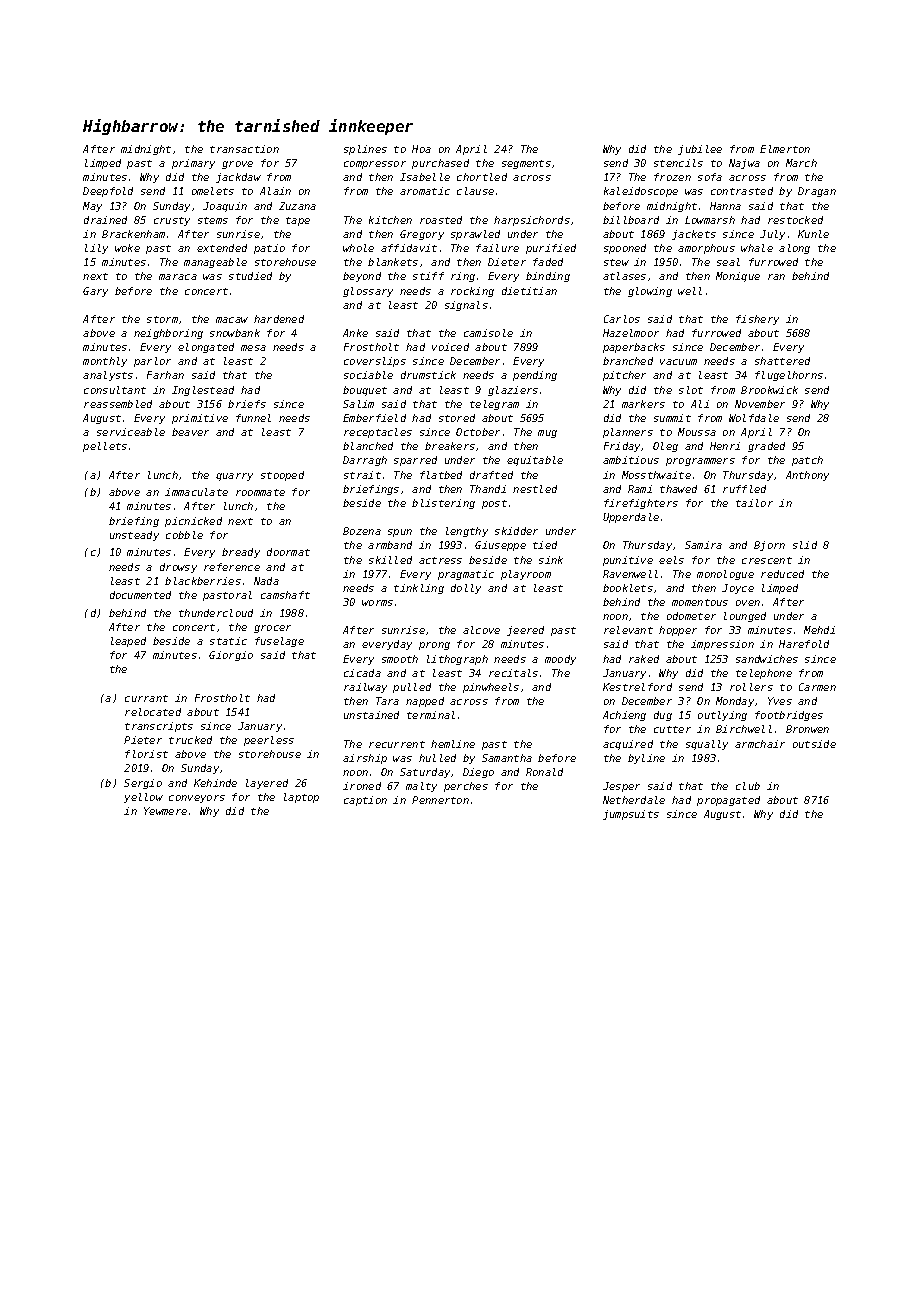 This document has width=924, height=1308. Describe the element at coordinates (196, 492) in the document. I see `immaculate` at that location.
